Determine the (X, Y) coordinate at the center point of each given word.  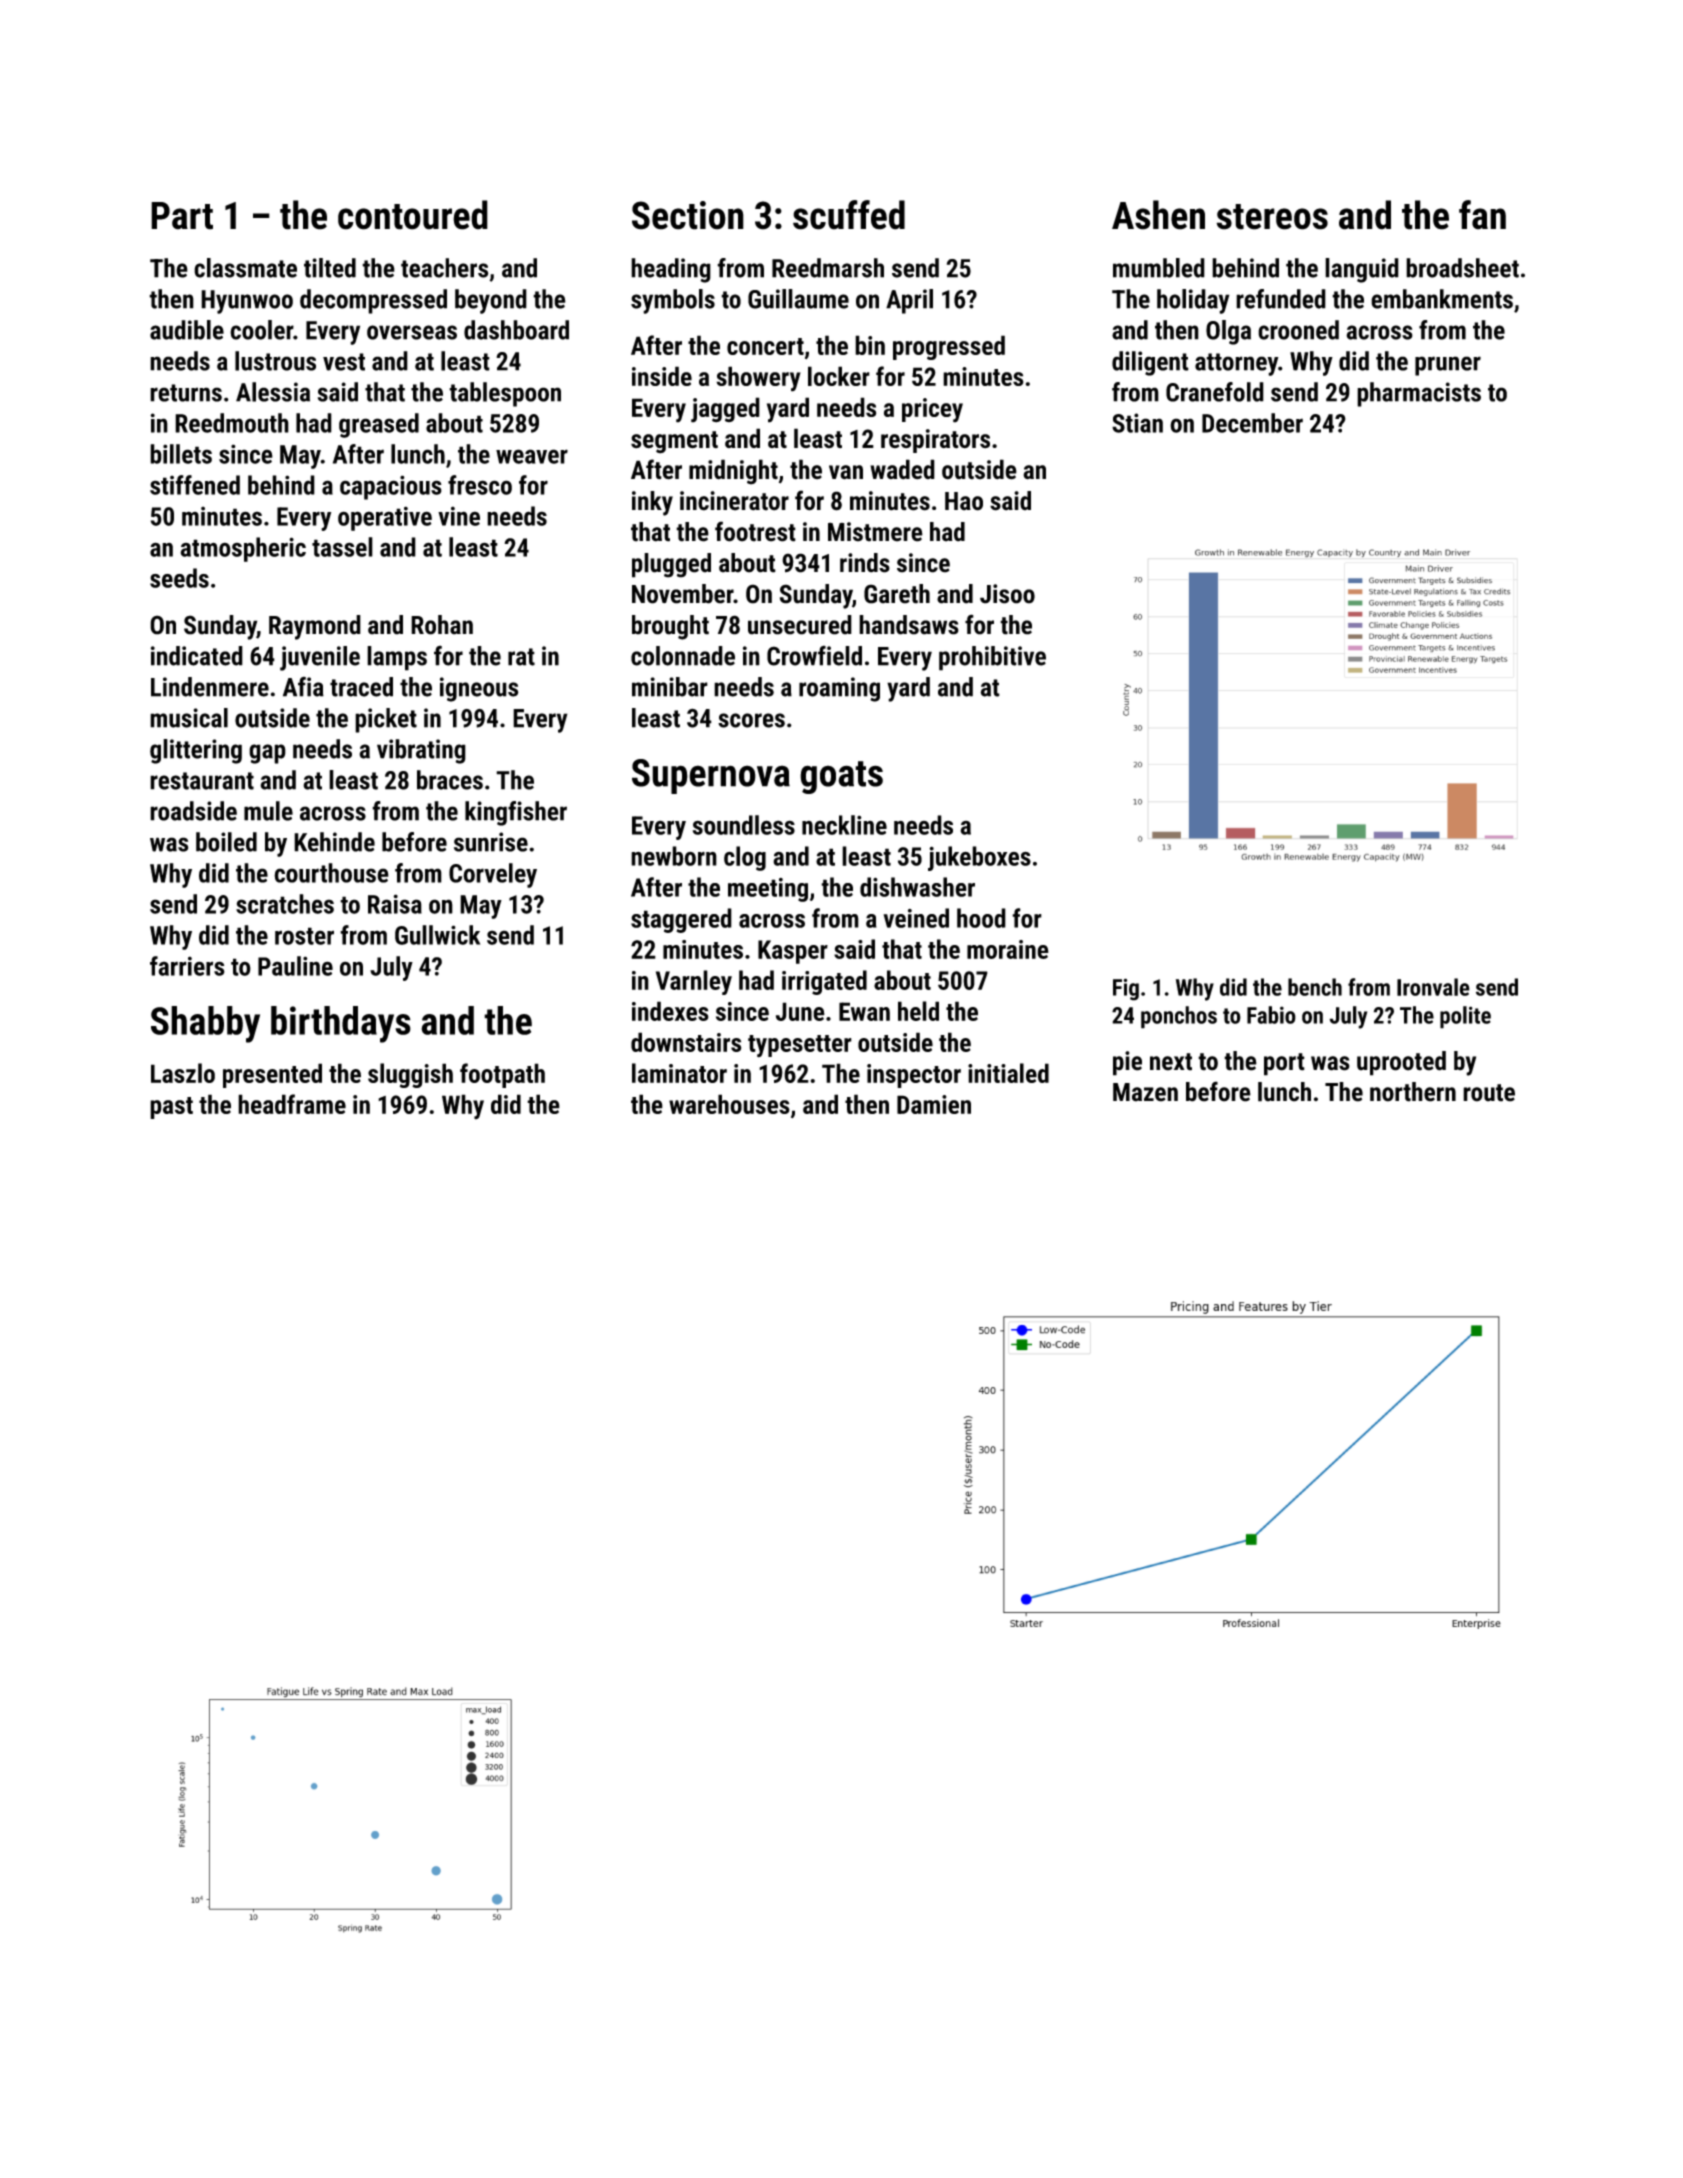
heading (671, 270)
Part (182, 216)
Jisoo (1007, 594)
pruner (1448, 366)
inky (652, 503)
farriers (187, 966)
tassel (342, 547)
